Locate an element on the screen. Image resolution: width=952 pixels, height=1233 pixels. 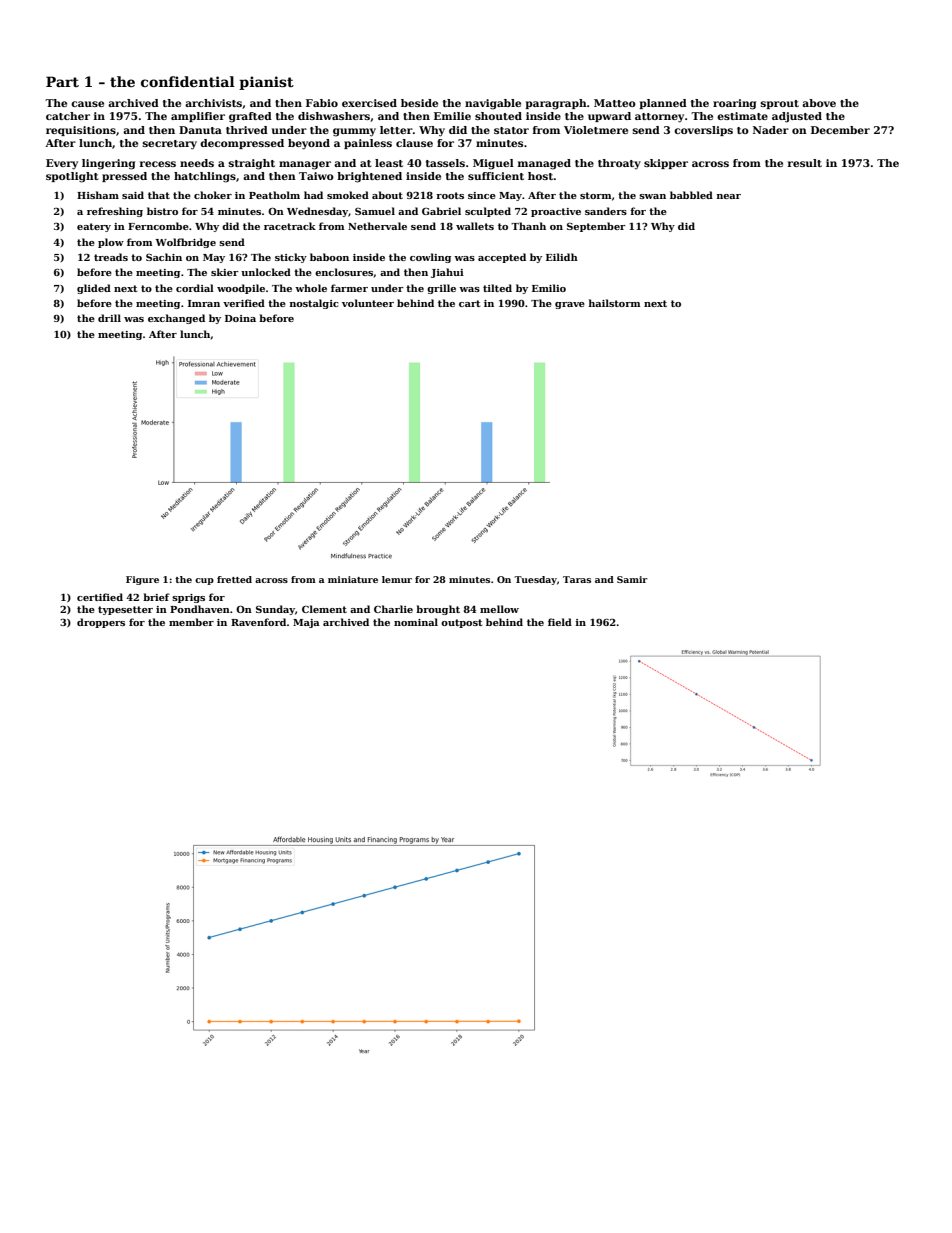
paragraph is located at coordinates (556, 104).
